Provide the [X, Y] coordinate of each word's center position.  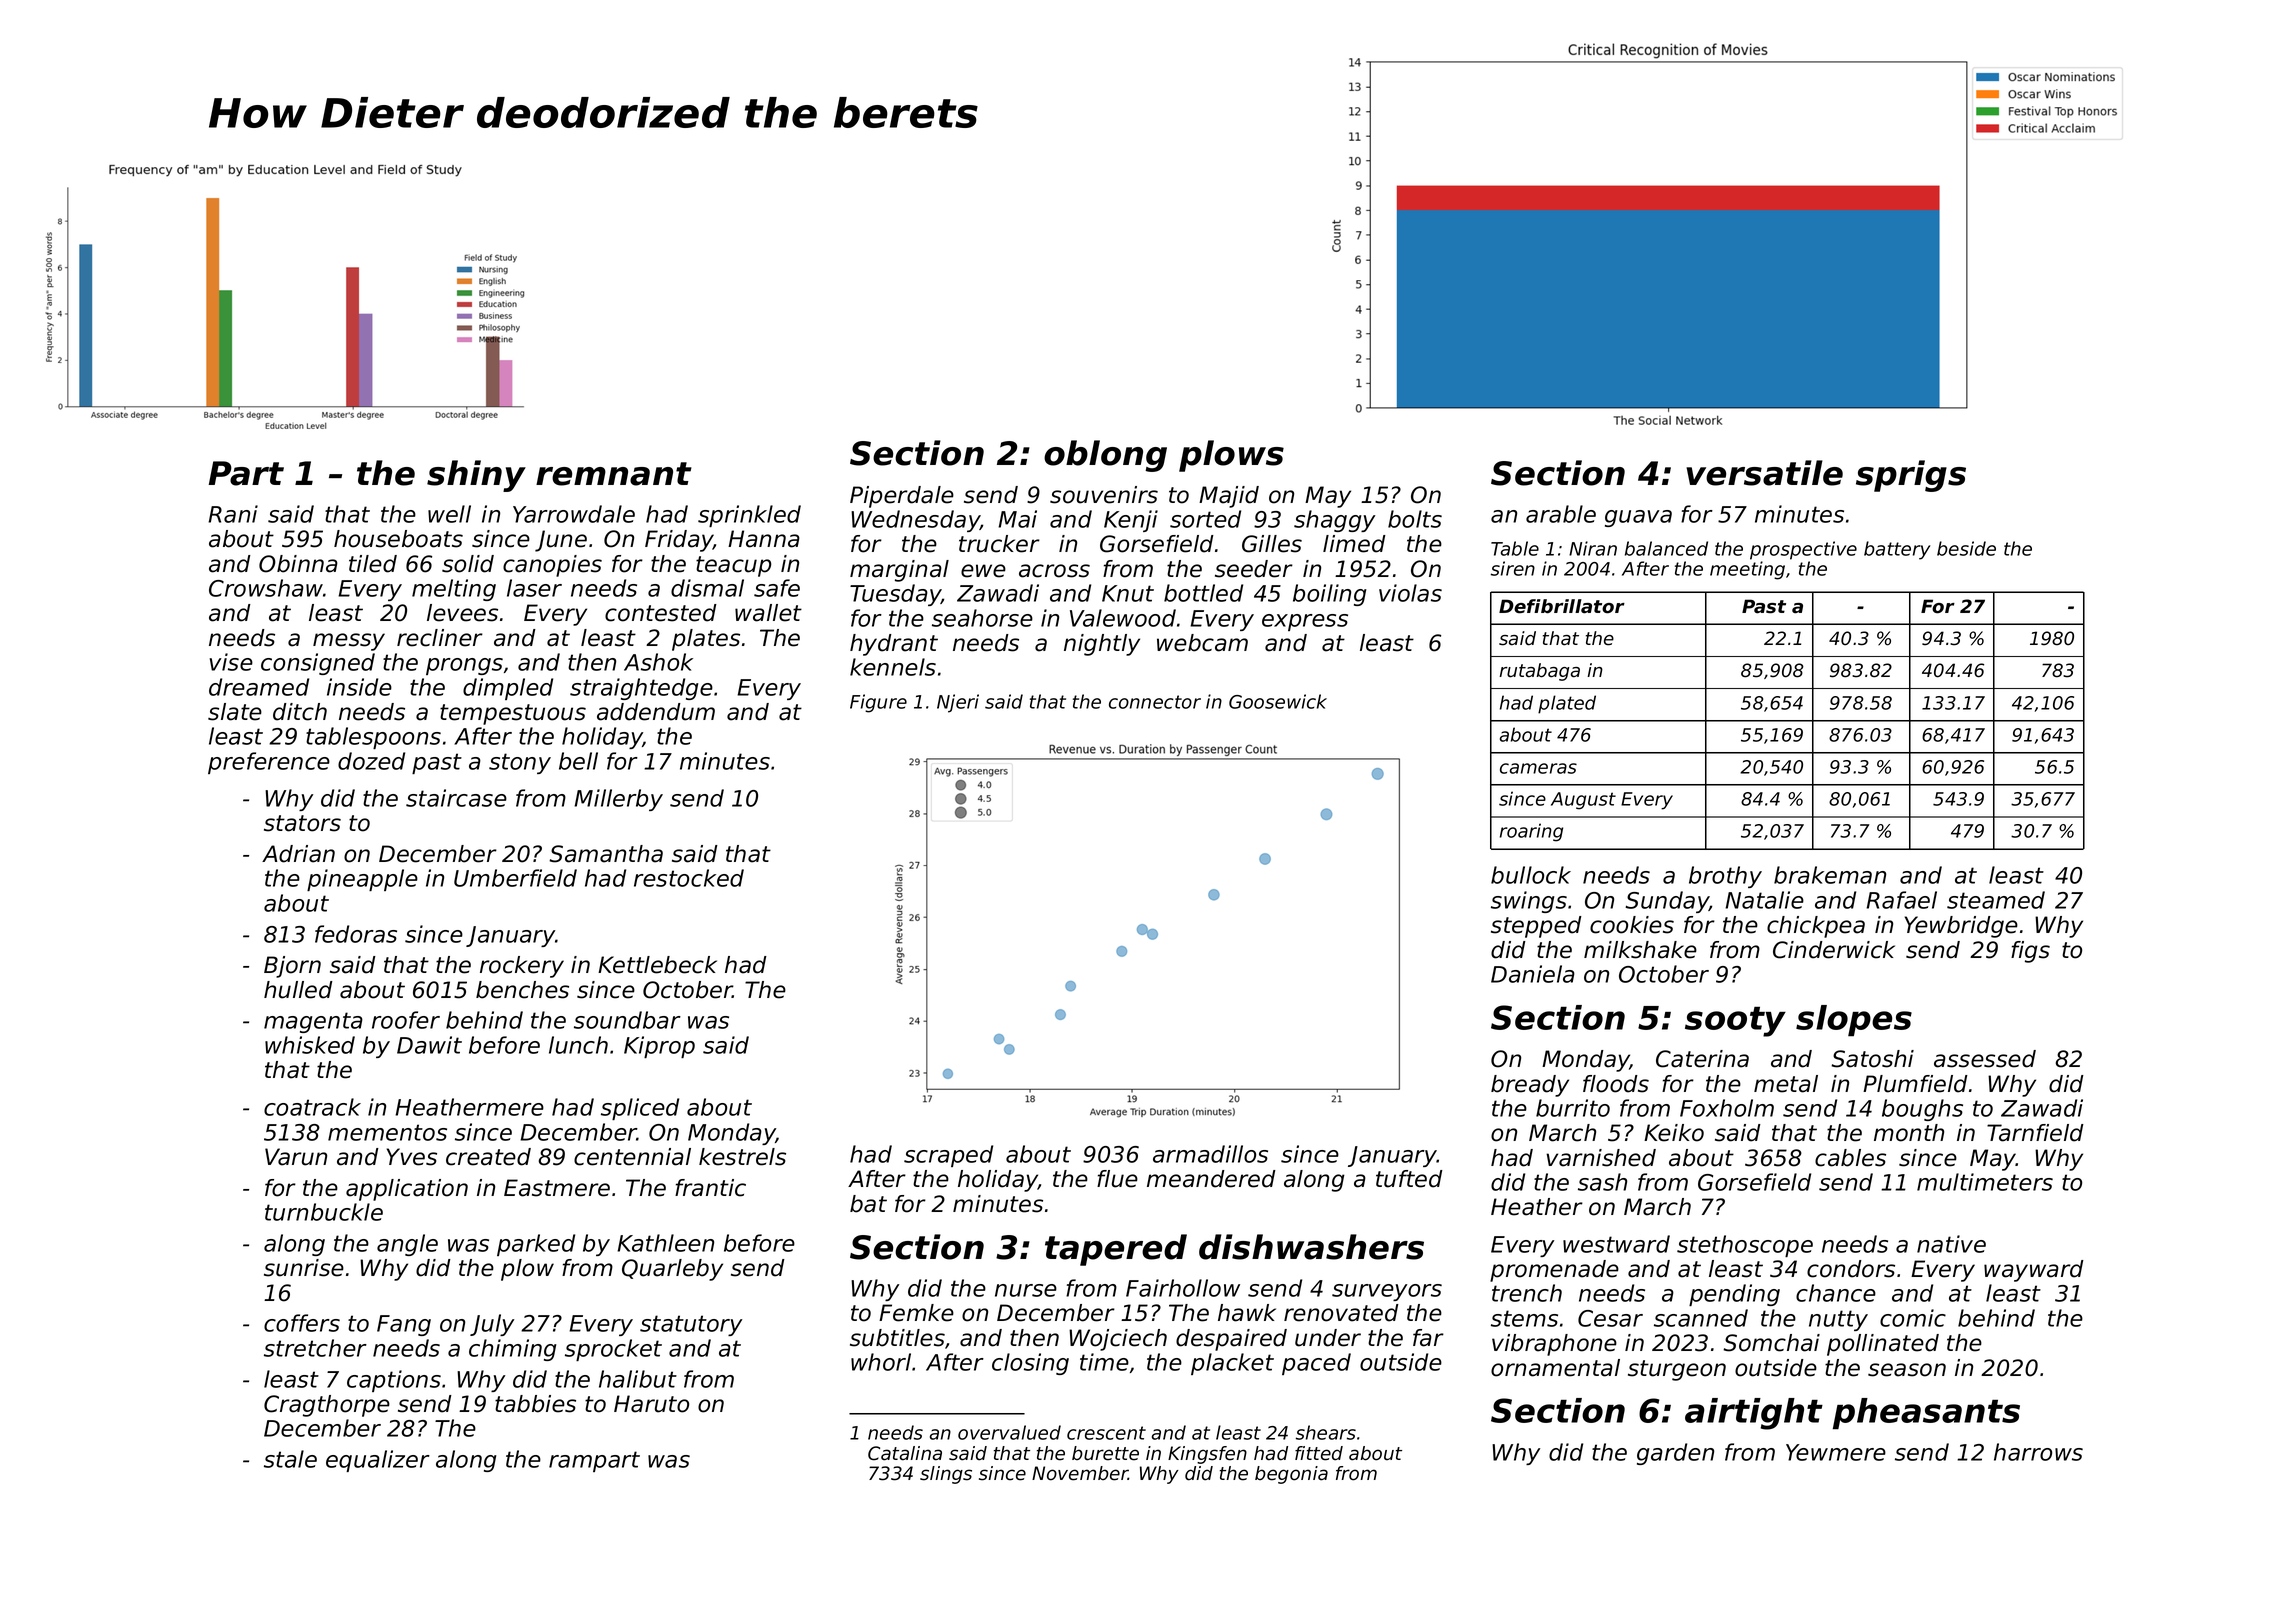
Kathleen [665, 1243]
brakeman [1830, 875]
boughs [1922, 1110]
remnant [614, 474]
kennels [893, 667]
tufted [1409, 1179]
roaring [1531, 832]
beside [1966, 548]
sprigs [1911, 476]
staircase [456, 798]
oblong [1105, 456]
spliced [640, 1109]
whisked [310, 1045]
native [1951, 1244]
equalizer [378, 1461]
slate [235, 712]
